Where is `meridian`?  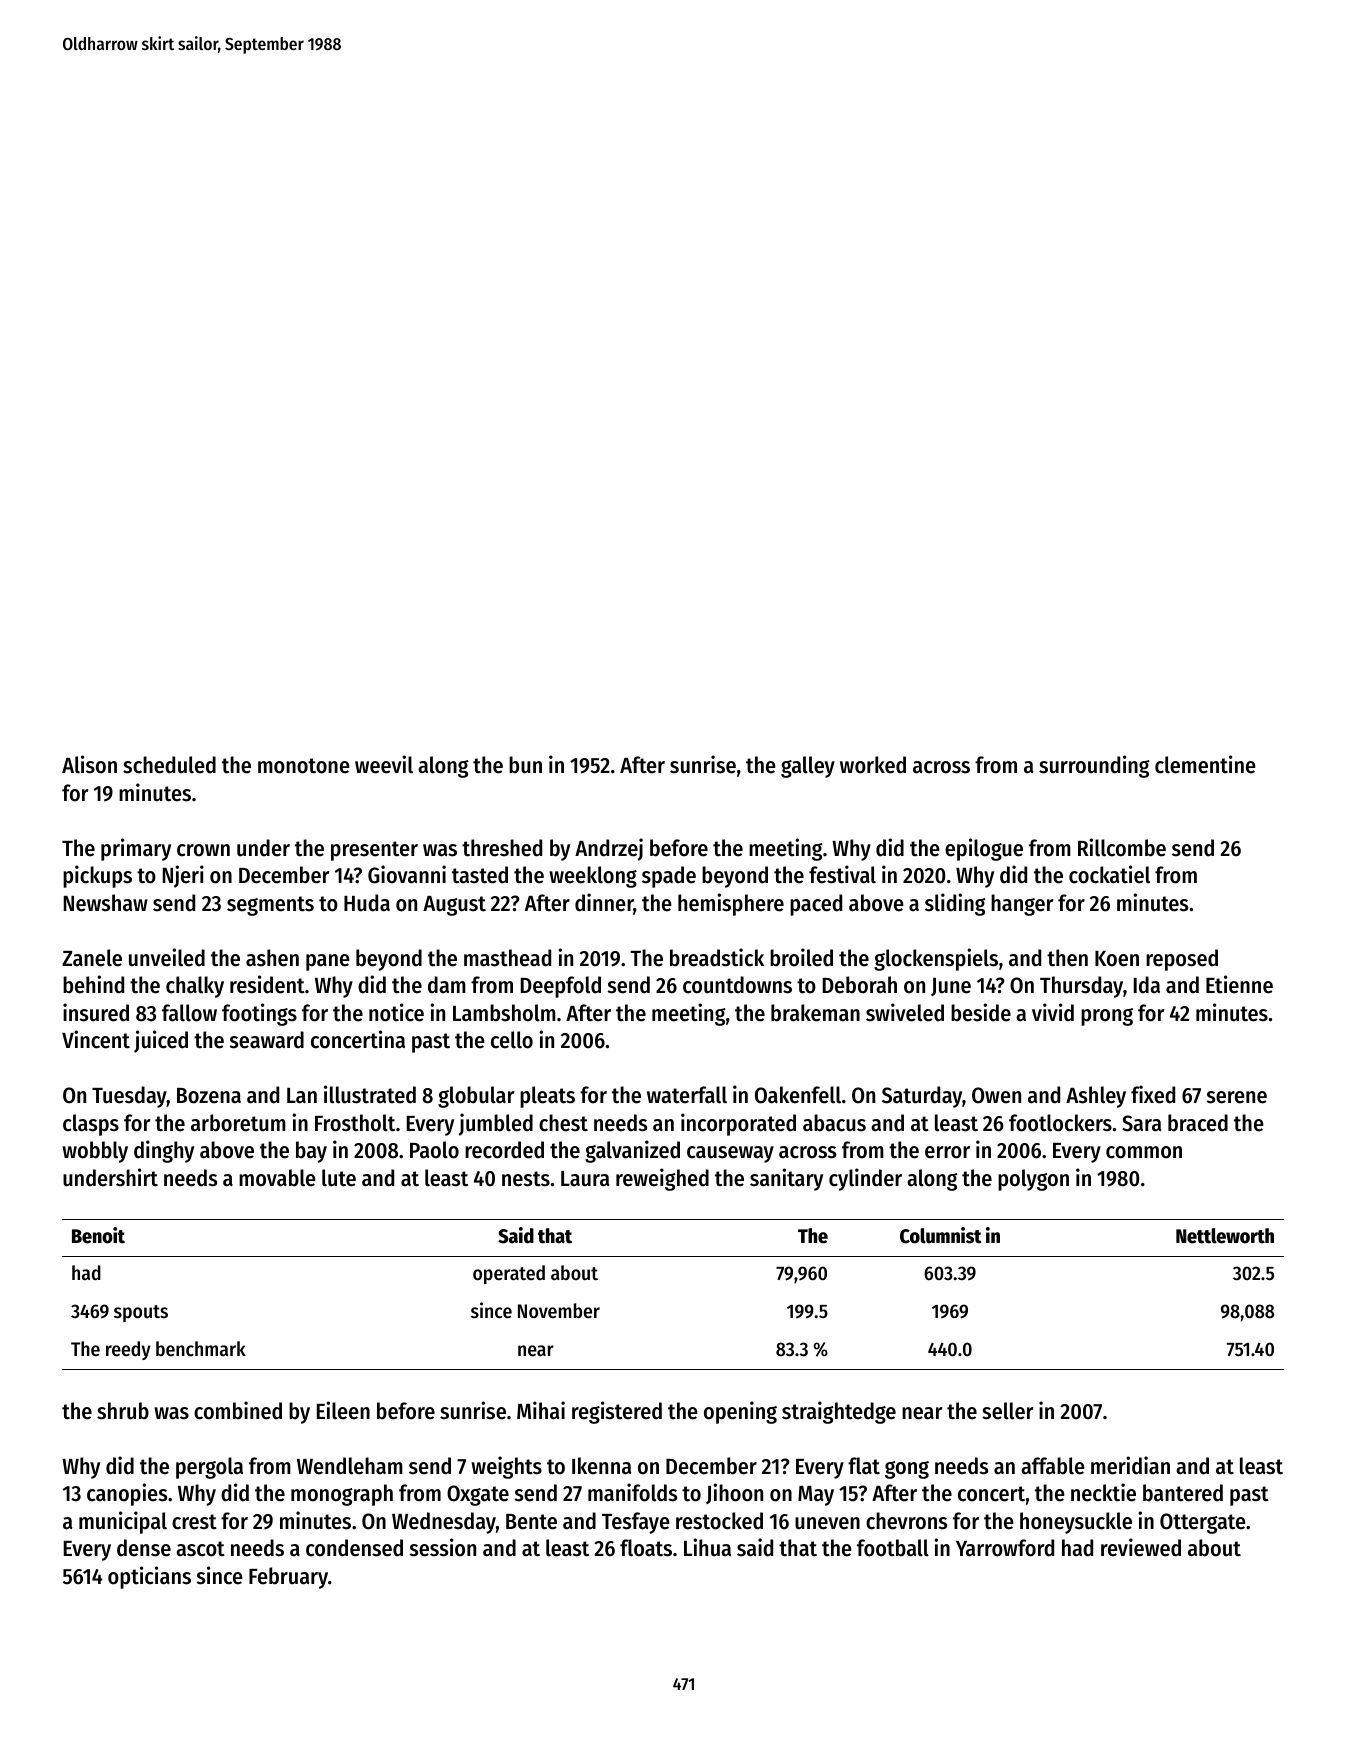
meridian is located at coordinates (1130, 1465).
